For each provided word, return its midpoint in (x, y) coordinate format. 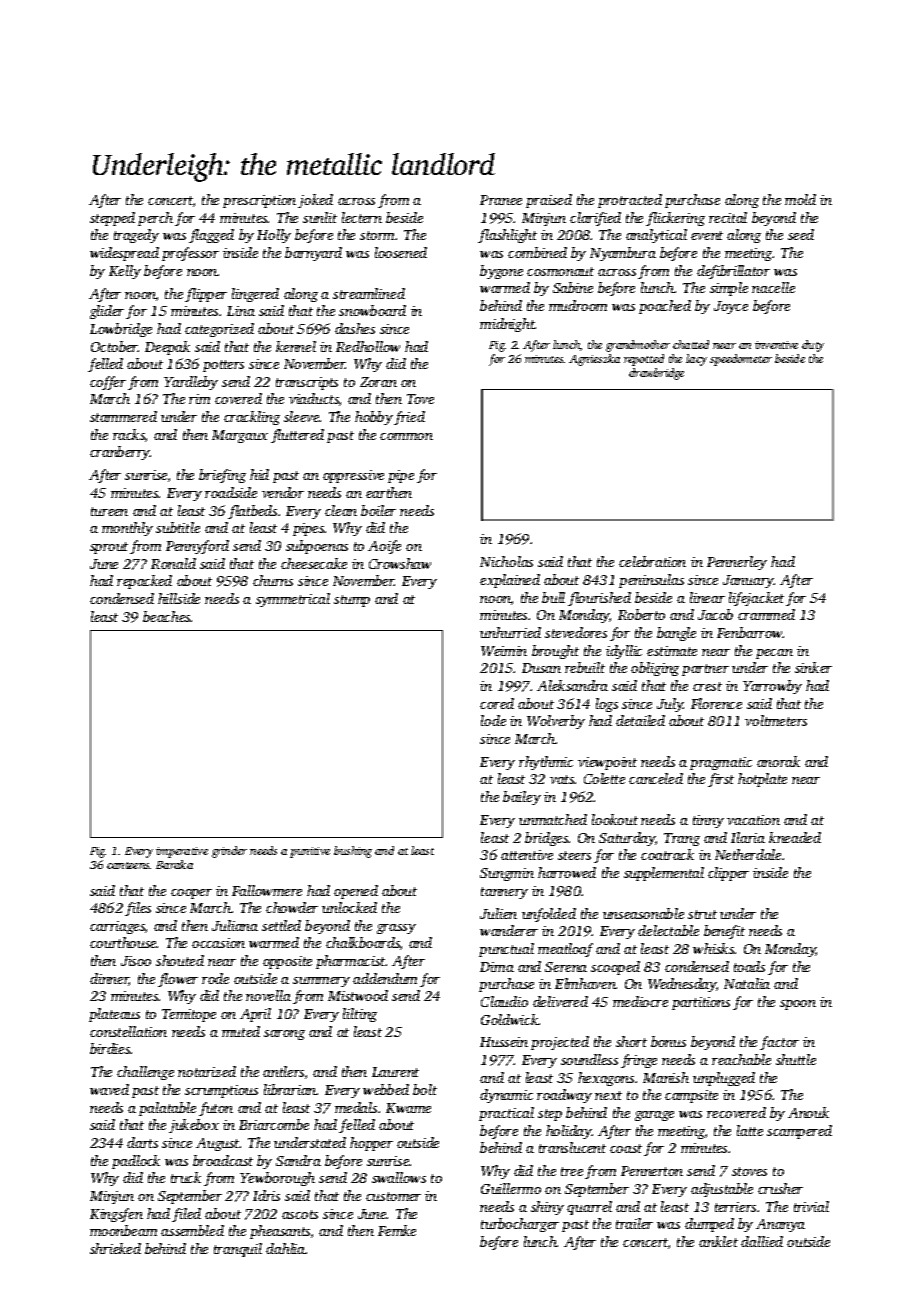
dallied (762, 1241)
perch (155, 219)
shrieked (115, 1248)
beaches (167, 616)
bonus (668, 1041)
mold (800, 199)
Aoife (384, 547)
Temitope (189, 1015)
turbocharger (520, 1225)
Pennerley (737, 563)
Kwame (408, 1108)
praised (549, 201)
